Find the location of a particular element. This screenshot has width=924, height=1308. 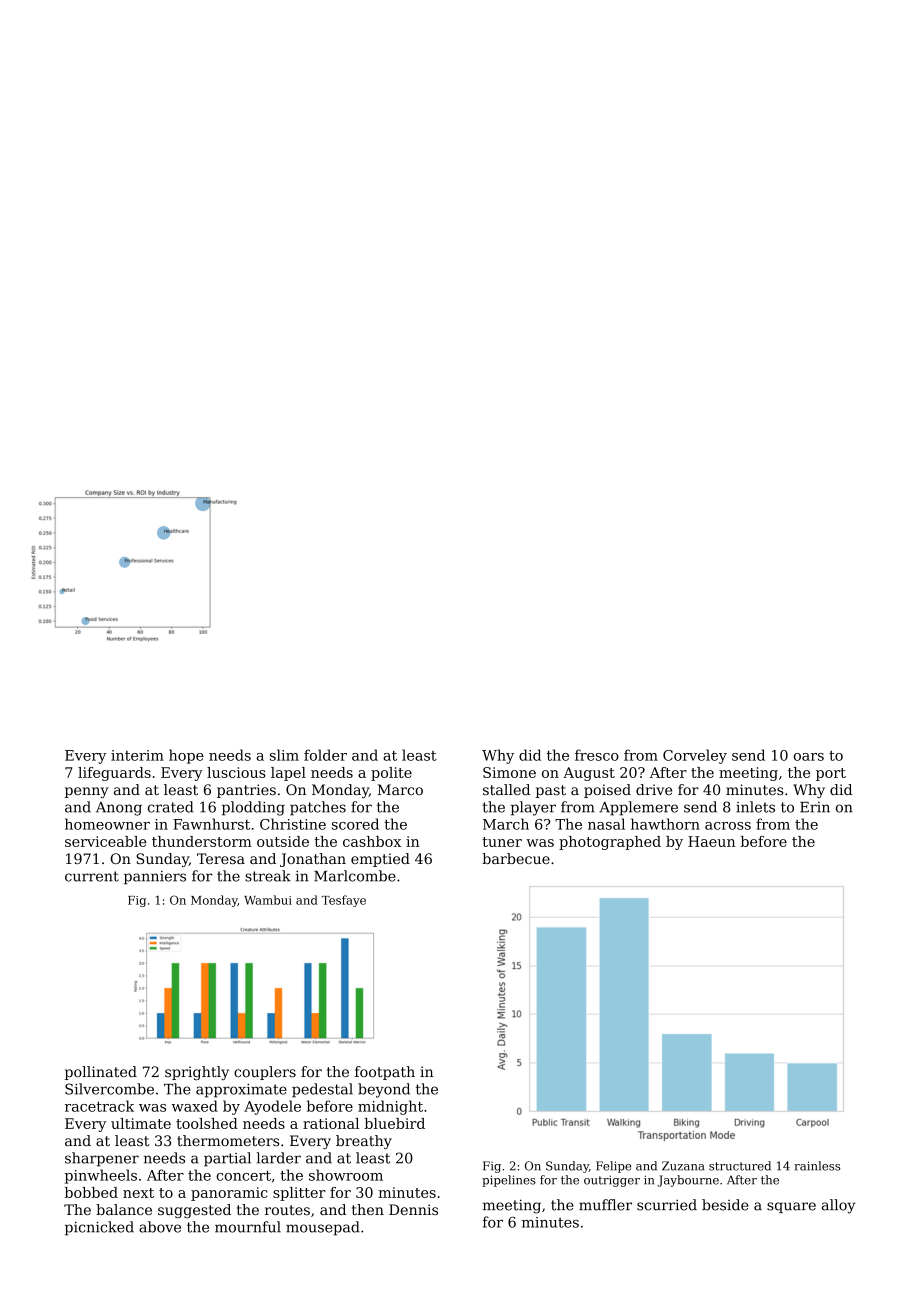

structured is located at coordinates (740, 1166).
